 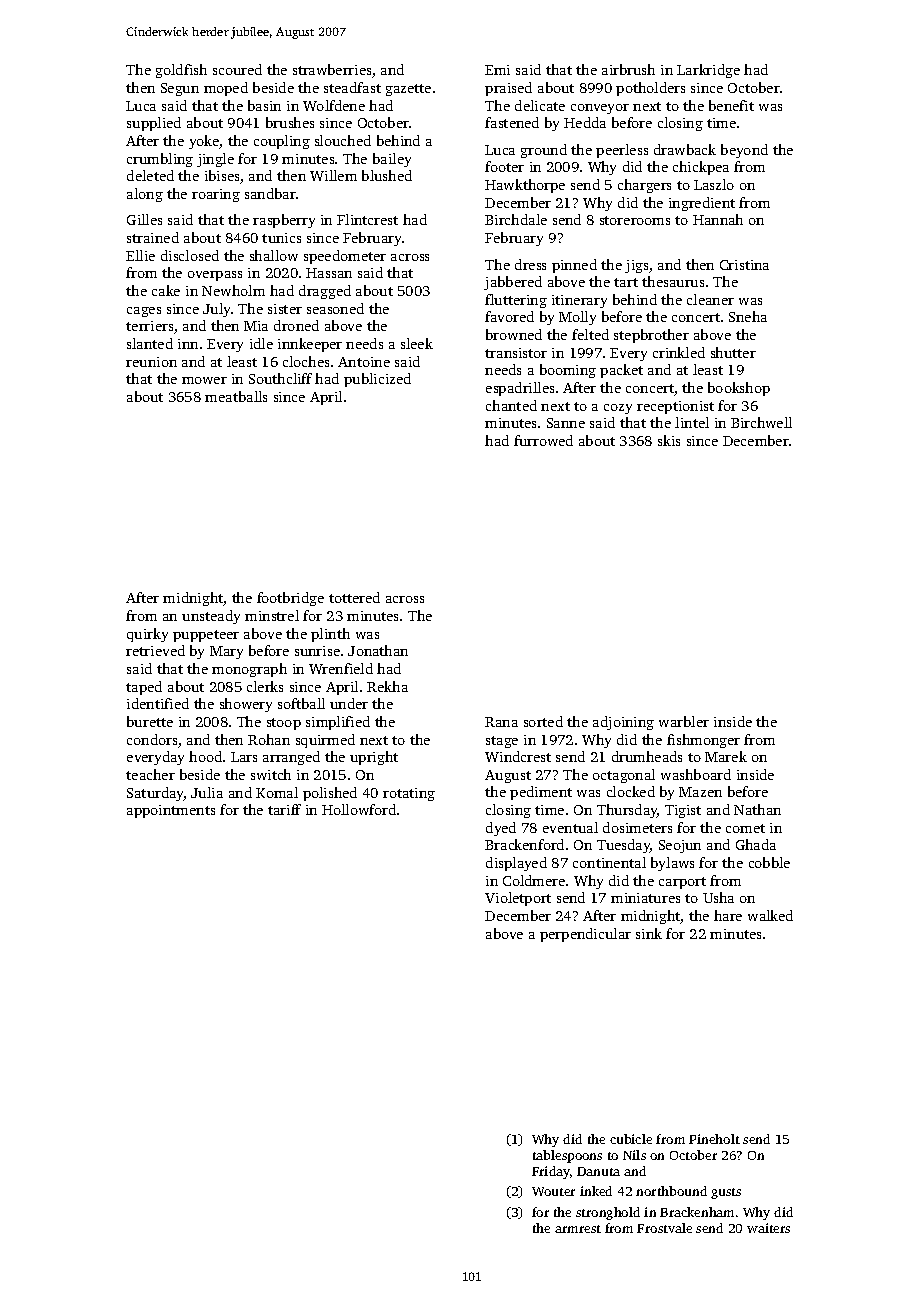 I want to click on goldfish, so click(x=181, y=71).
